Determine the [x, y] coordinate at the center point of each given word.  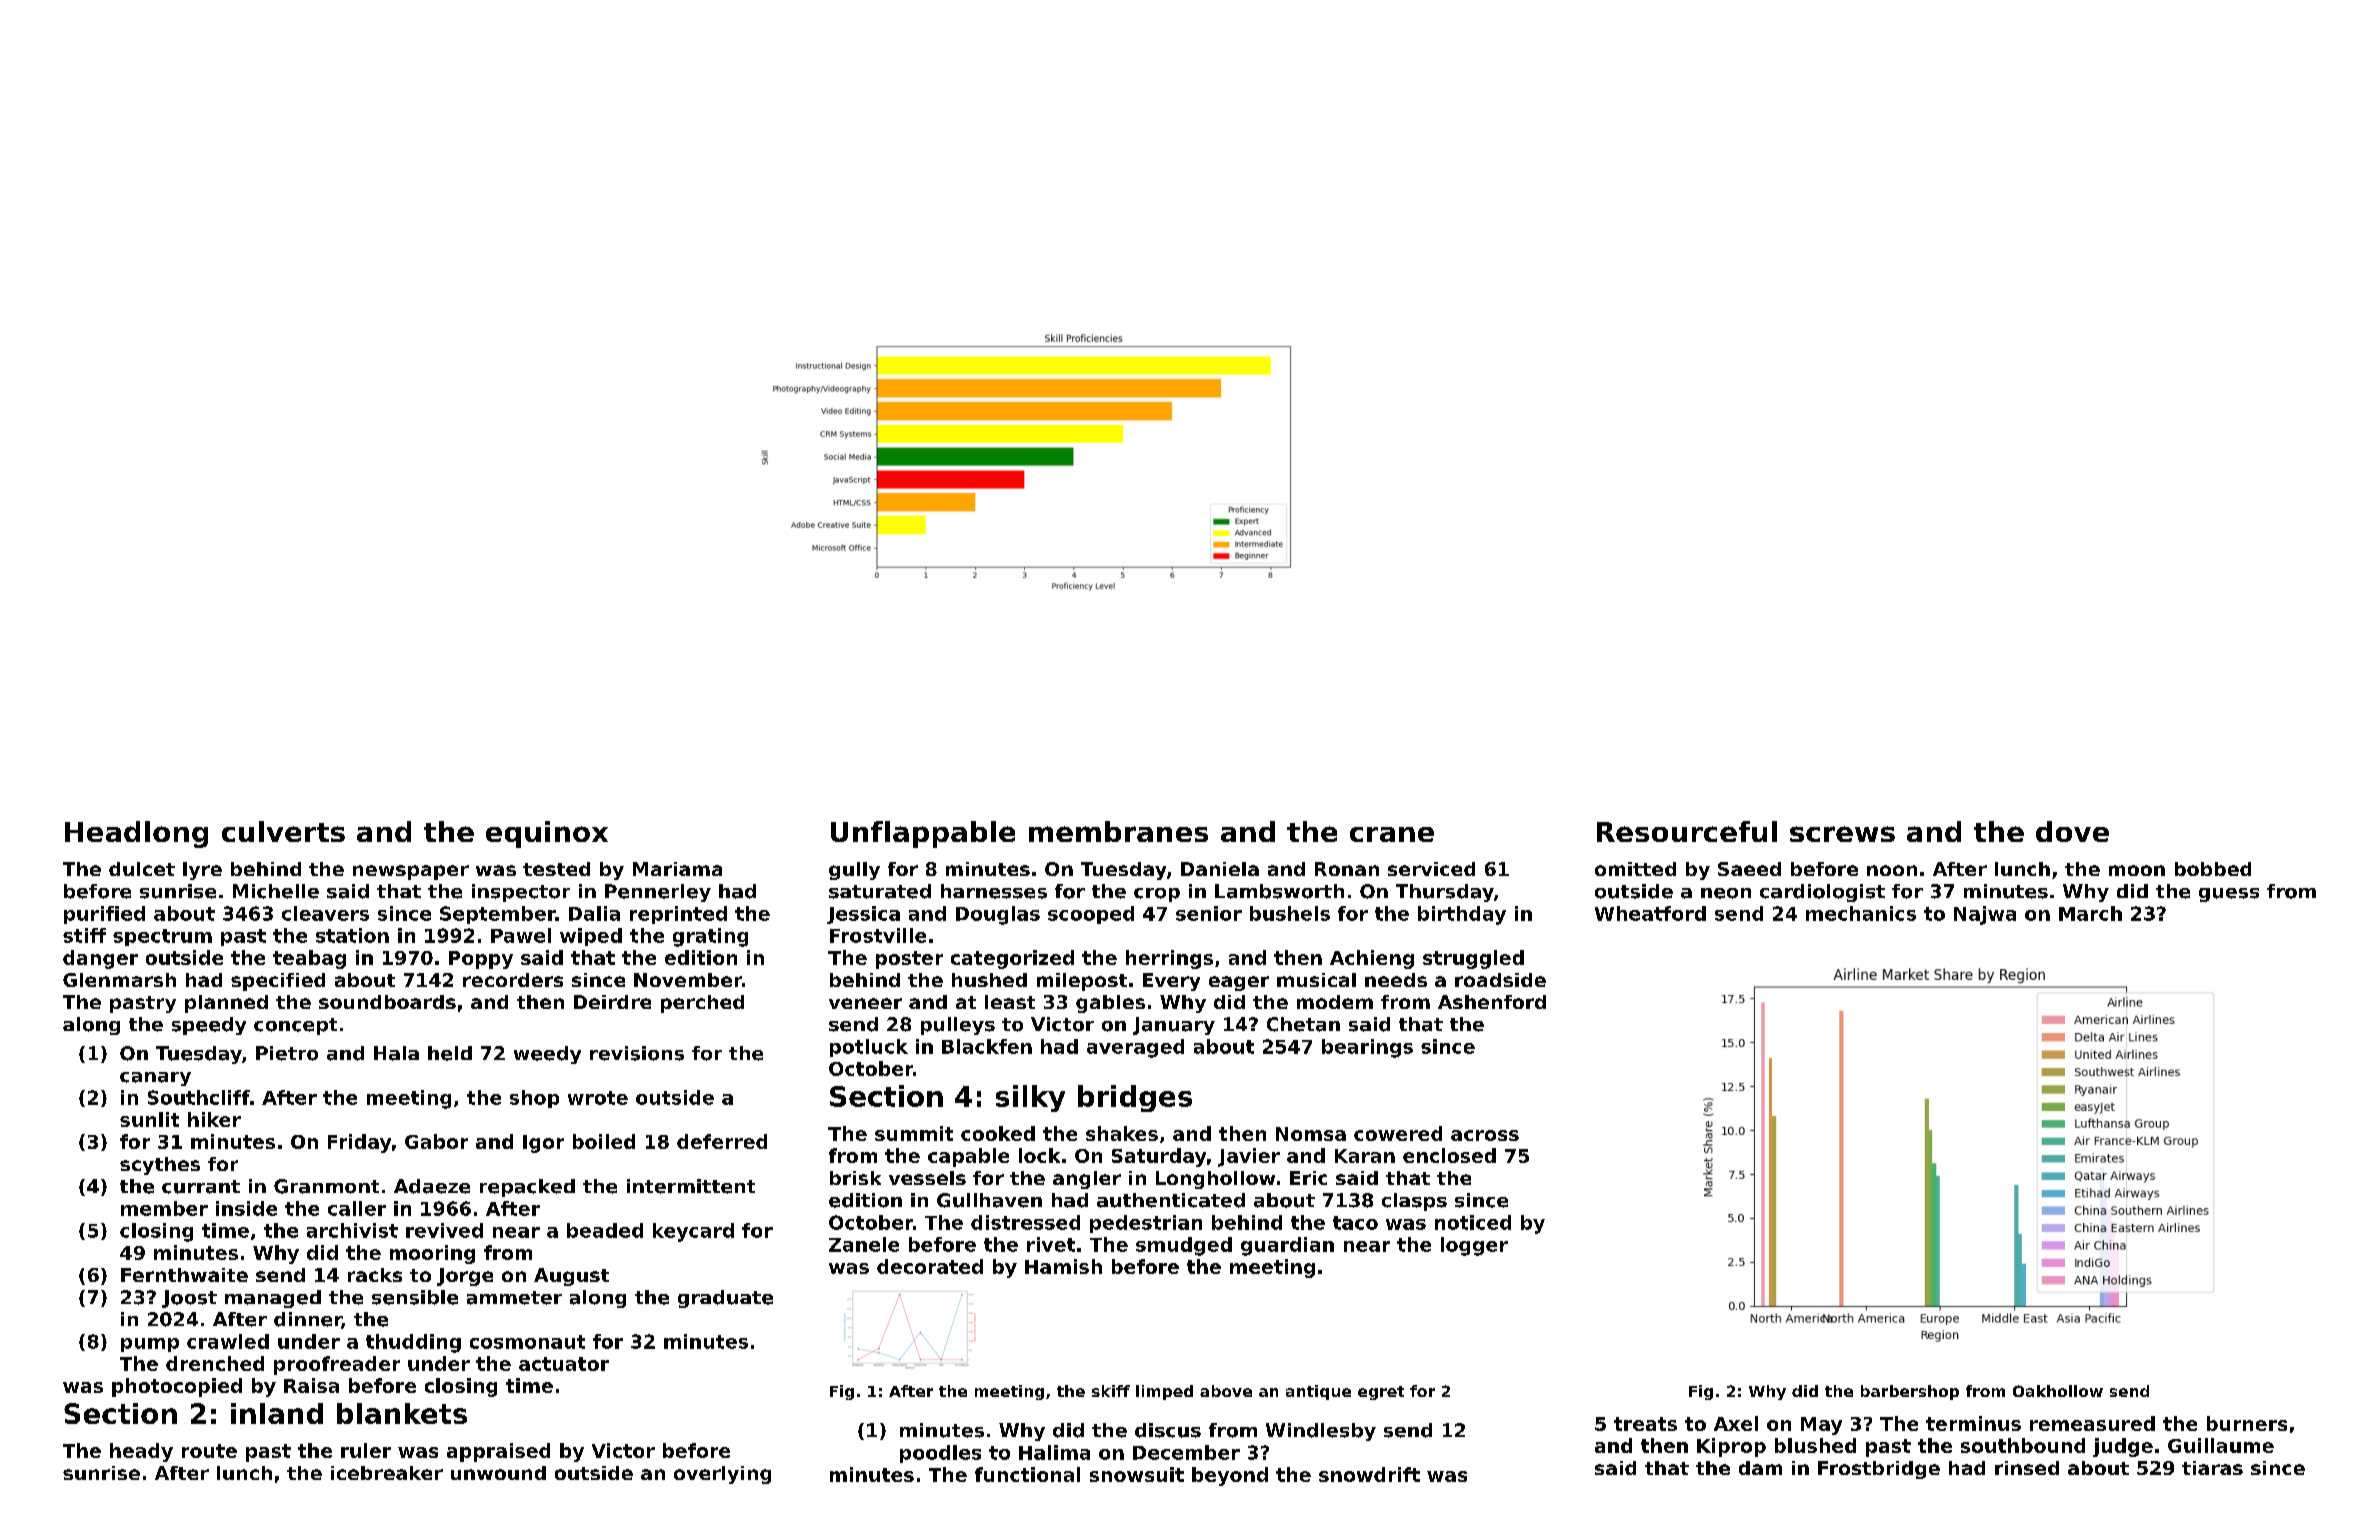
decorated [930, 1266]
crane [1392, 834]
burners [2247, 1423]
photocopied [177, 1387]
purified [104, 915]
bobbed [2213, 869]
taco [1355, 1223]
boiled [604, 1141]
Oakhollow [2058, 1391]
